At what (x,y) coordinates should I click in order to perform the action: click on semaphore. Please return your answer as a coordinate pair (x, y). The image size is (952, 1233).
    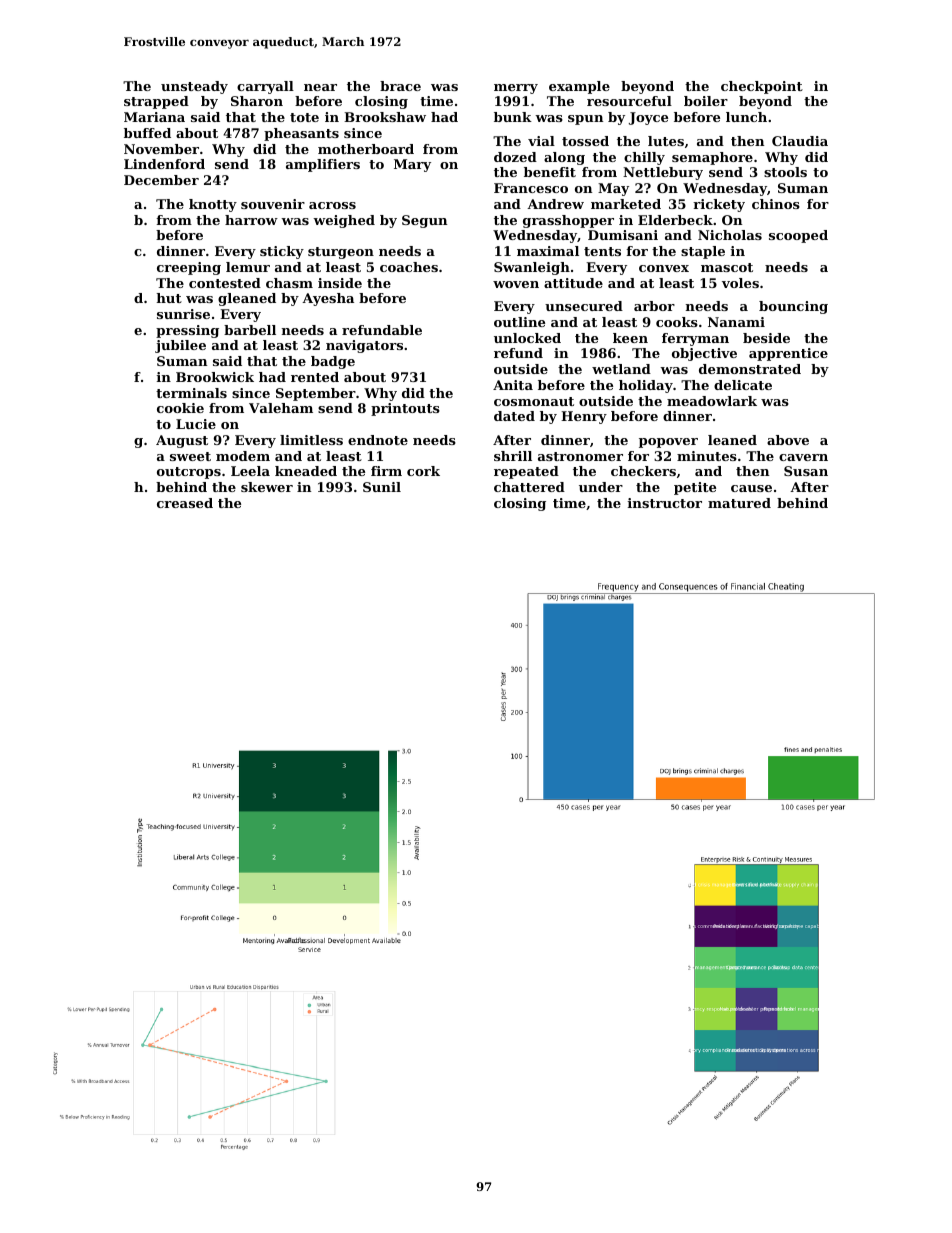
    Looking at the image, I should click on (712, 158).
